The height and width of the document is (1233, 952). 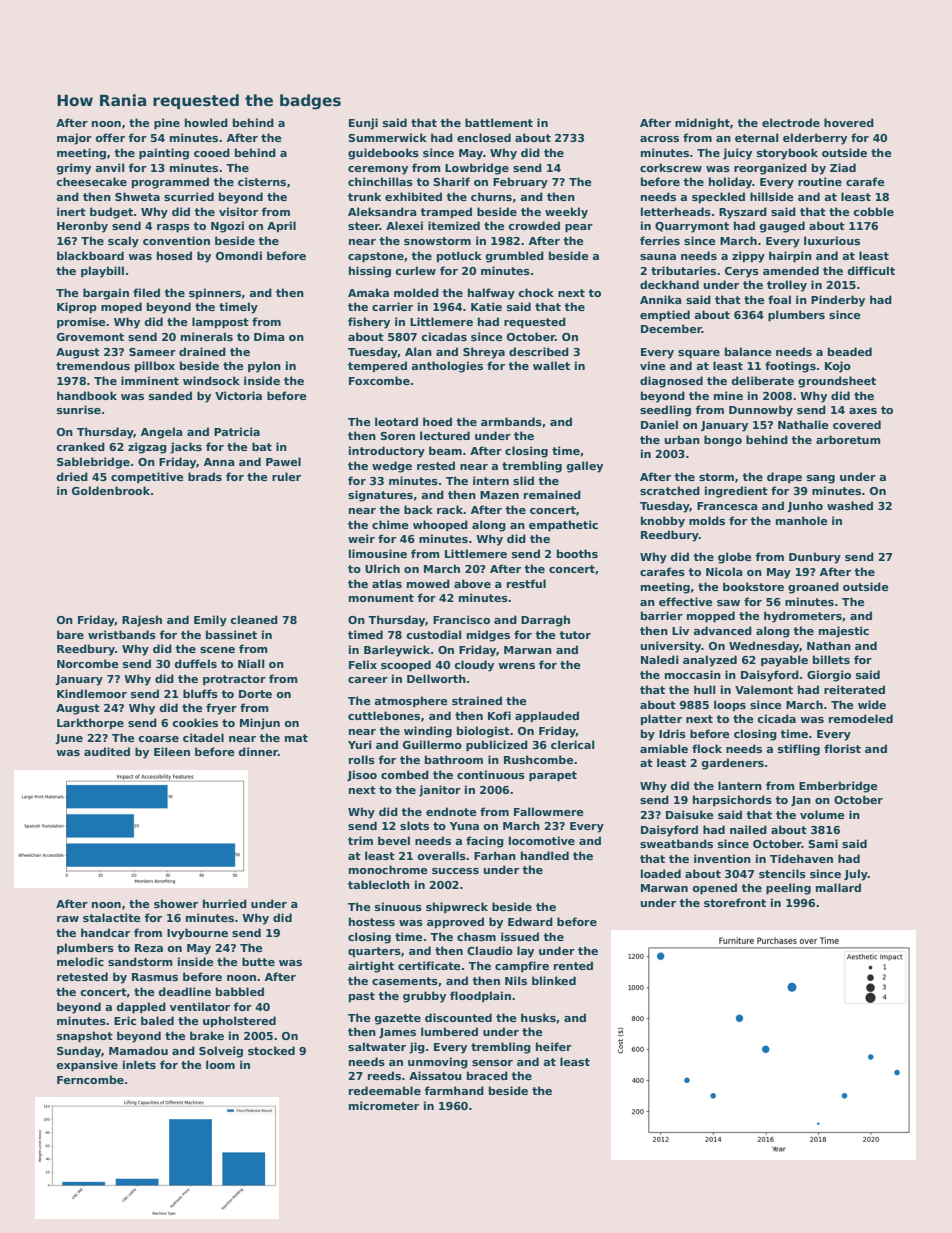 What do you see at coordinates (200, 1006) in the document?
I see `ventilator` at bounding box center [200, 1006].
